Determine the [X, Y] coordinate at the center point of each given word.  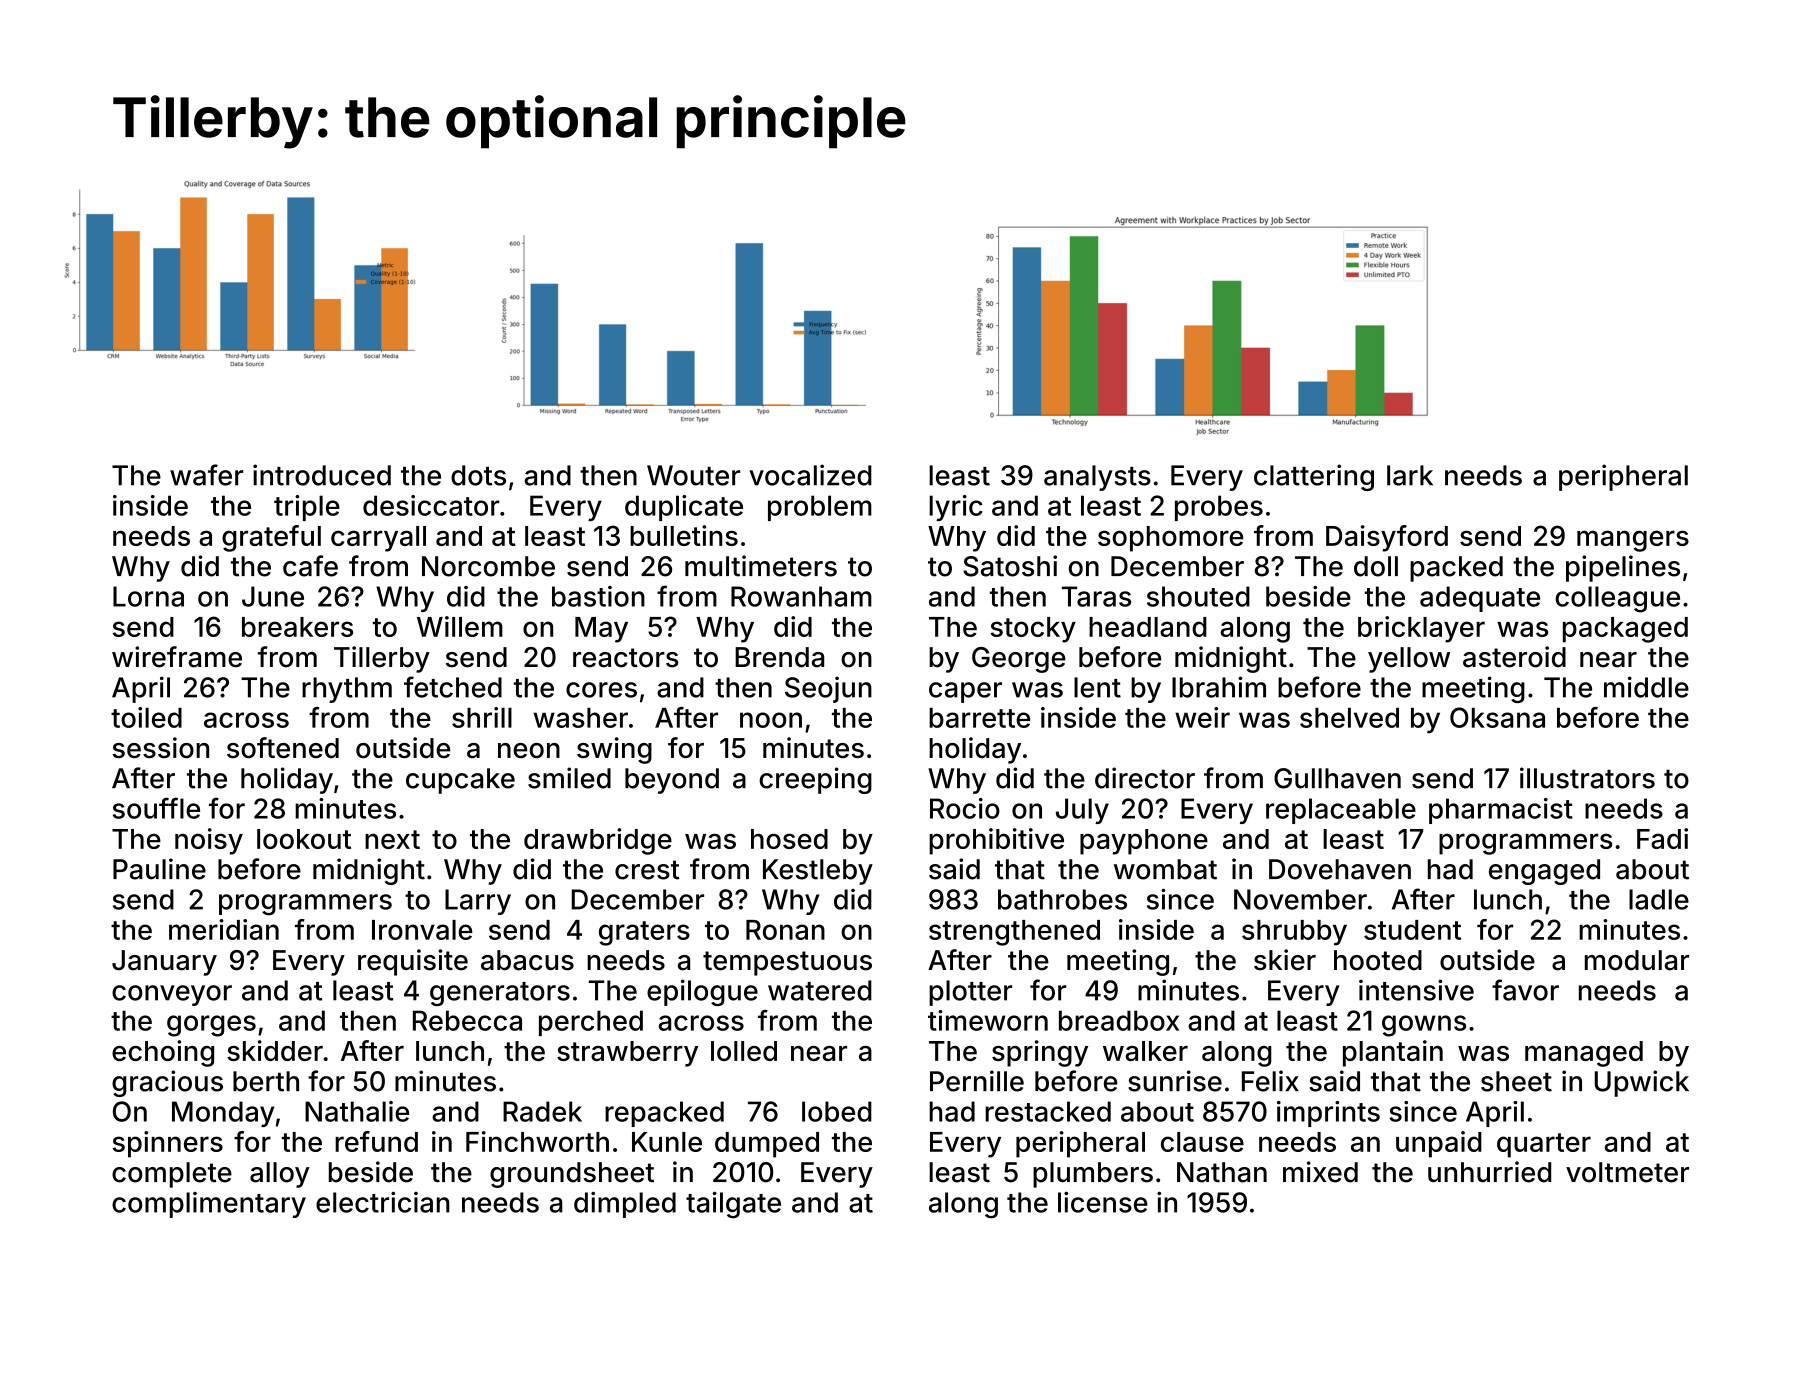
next [392, 839]
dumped [767, 1145]
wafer [206, 475]
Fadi [1662, 838]
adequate [1480, 599]
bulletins [684, 535]
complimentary [209, 1205]
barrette [979, 718]
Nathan [1222, 1172]
